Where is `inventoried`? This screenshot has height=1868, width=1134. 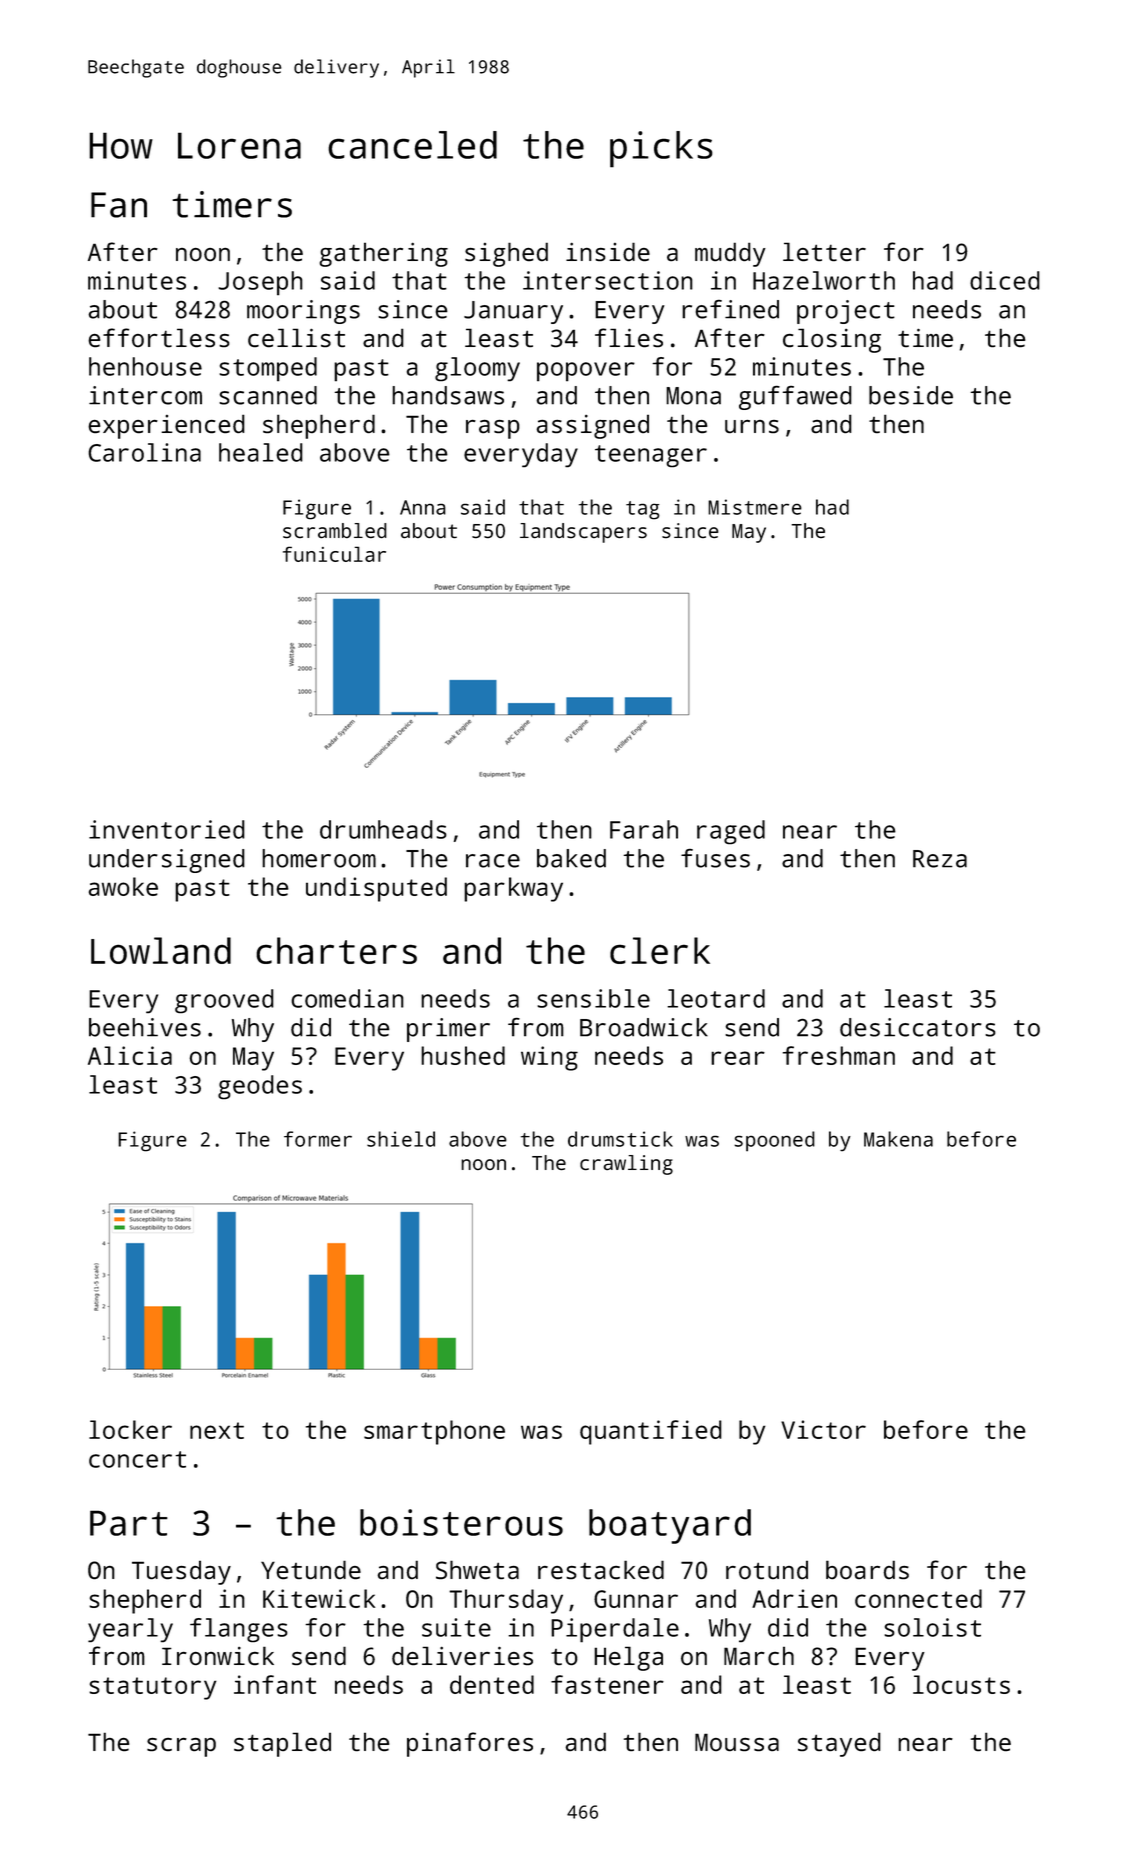 inventoried is located at coordinates (167, 829).
